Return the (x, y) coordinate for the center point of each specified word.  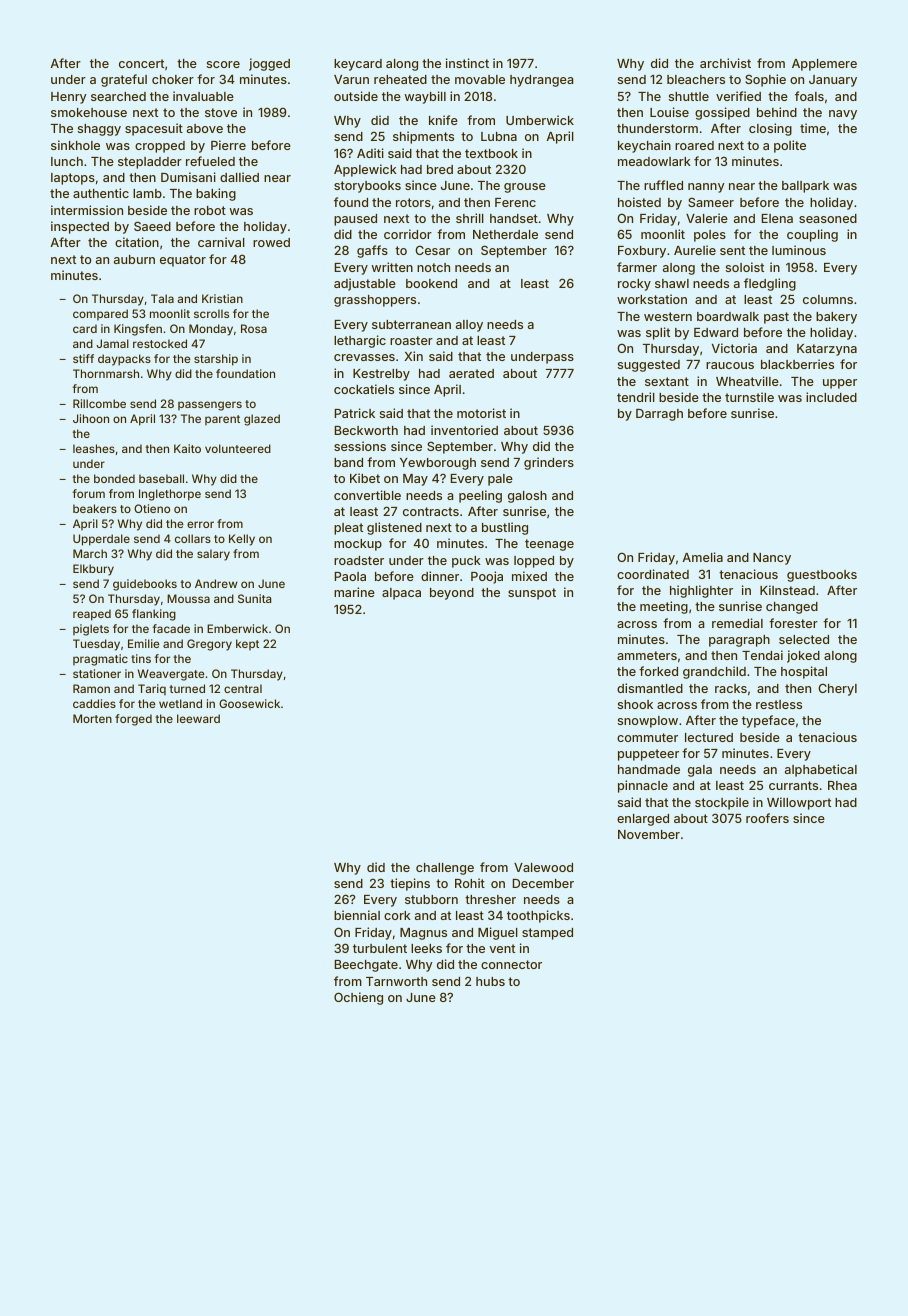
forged (133, 720)
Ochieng (358, 998)
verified (738, 96)
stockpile (722, 803)
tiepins (410, 884)
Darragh (659, 415)
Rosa (254, 328)
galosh (527, 497)
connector (511, 964)
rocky (634, 285)
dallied (239, 177)
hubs (490, 981)
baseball (161, 478)
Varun (351, 79)
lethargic (360, 341)
